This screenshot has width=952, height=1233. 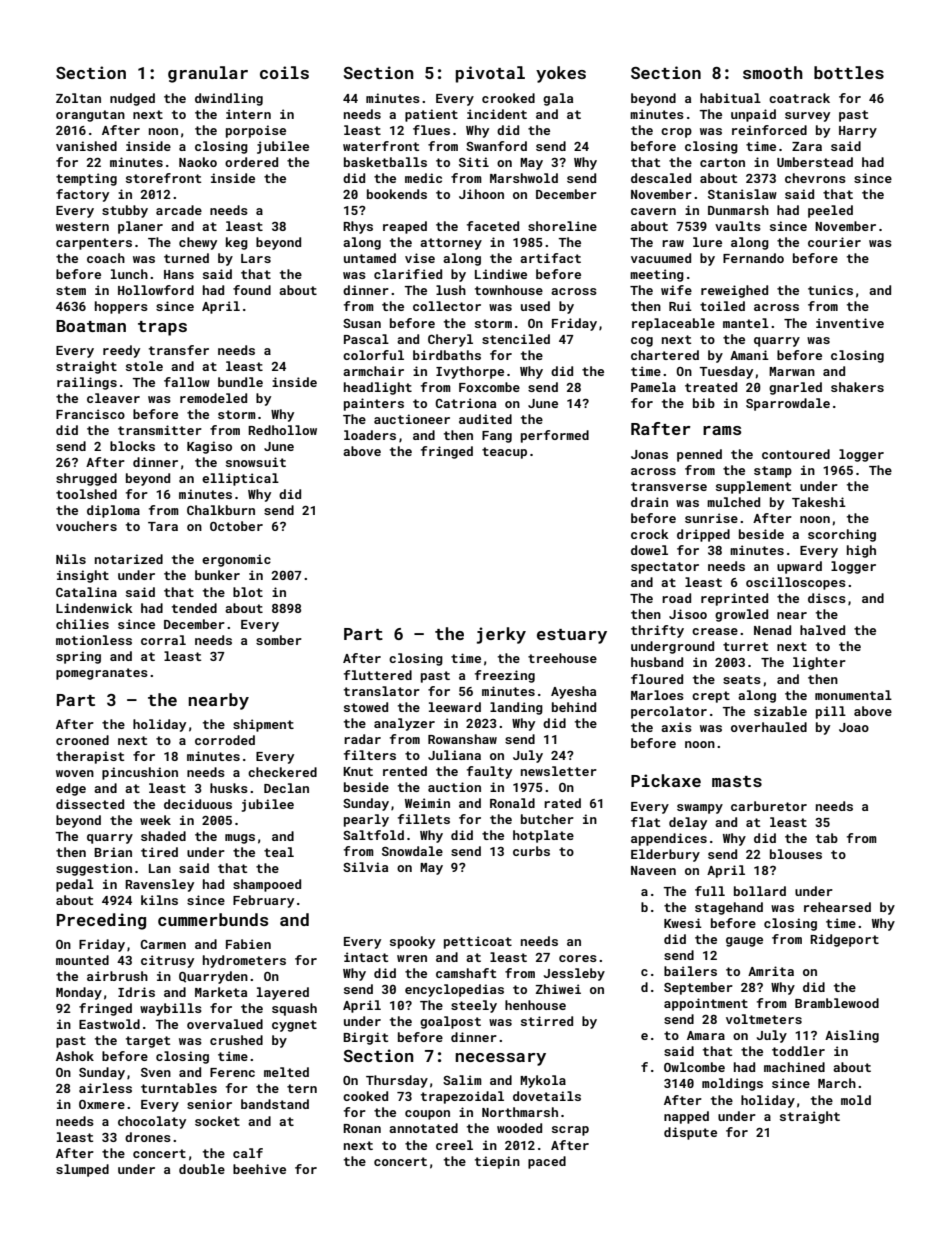 What do you see at coordinates (362, 739) in the screenshot?
I see `radar` at bounding box center [362, 739].
